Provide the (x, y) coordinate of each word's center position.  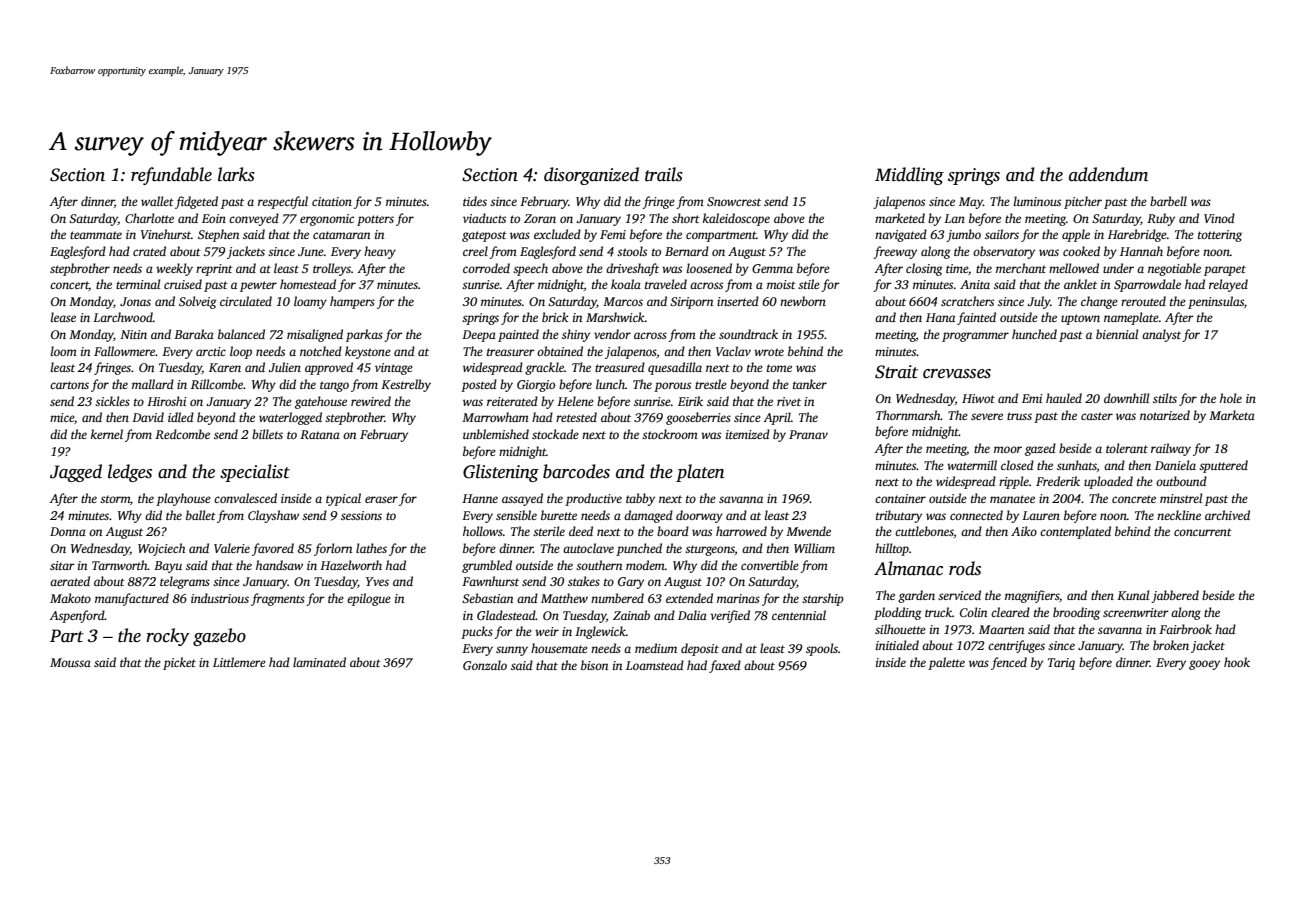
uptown (1080, 319)
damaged (648, 516)
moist (781, 284)
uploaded (1108, 482)
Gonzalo (485, 665)
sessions (361, 515)
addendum (1108, 174)
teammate (96, 235)
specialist (255, 473)
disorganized (591, 176)
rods (965, 568)
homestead (308, 284)
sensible (516, 515)
